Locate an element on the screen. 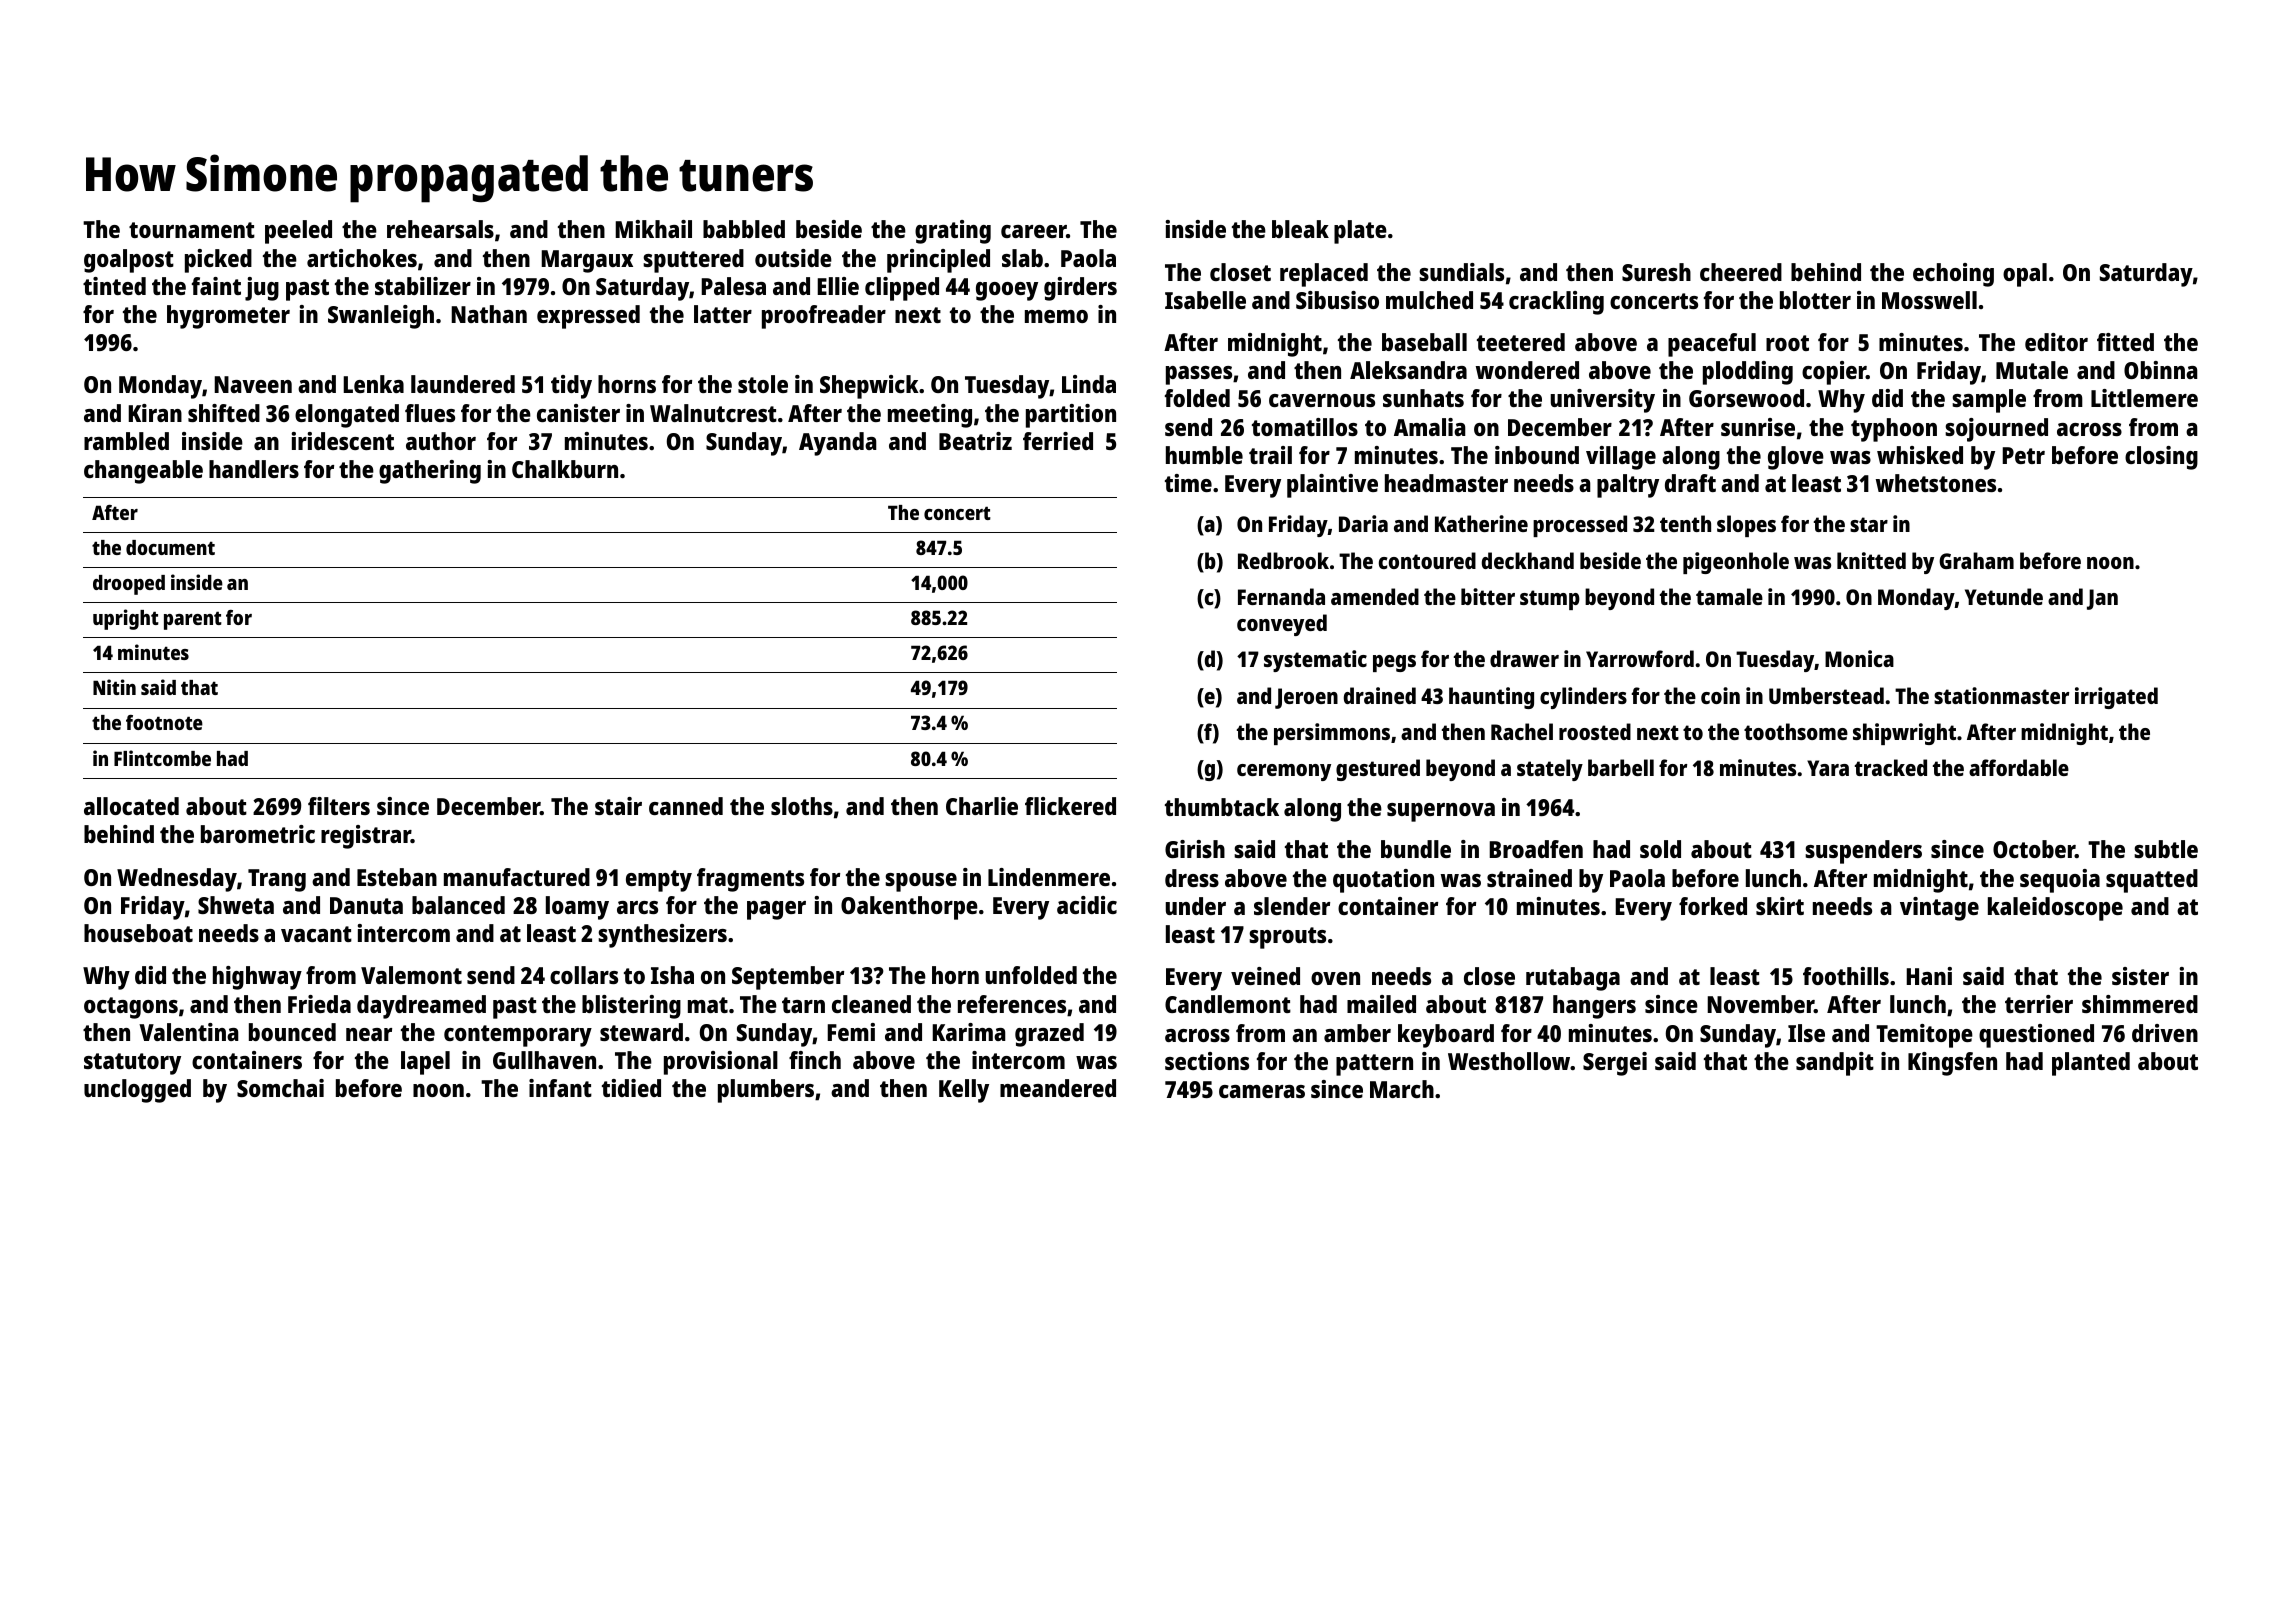 The image size is (2282, 1614). forked is located at coordinates (1713, 906).
